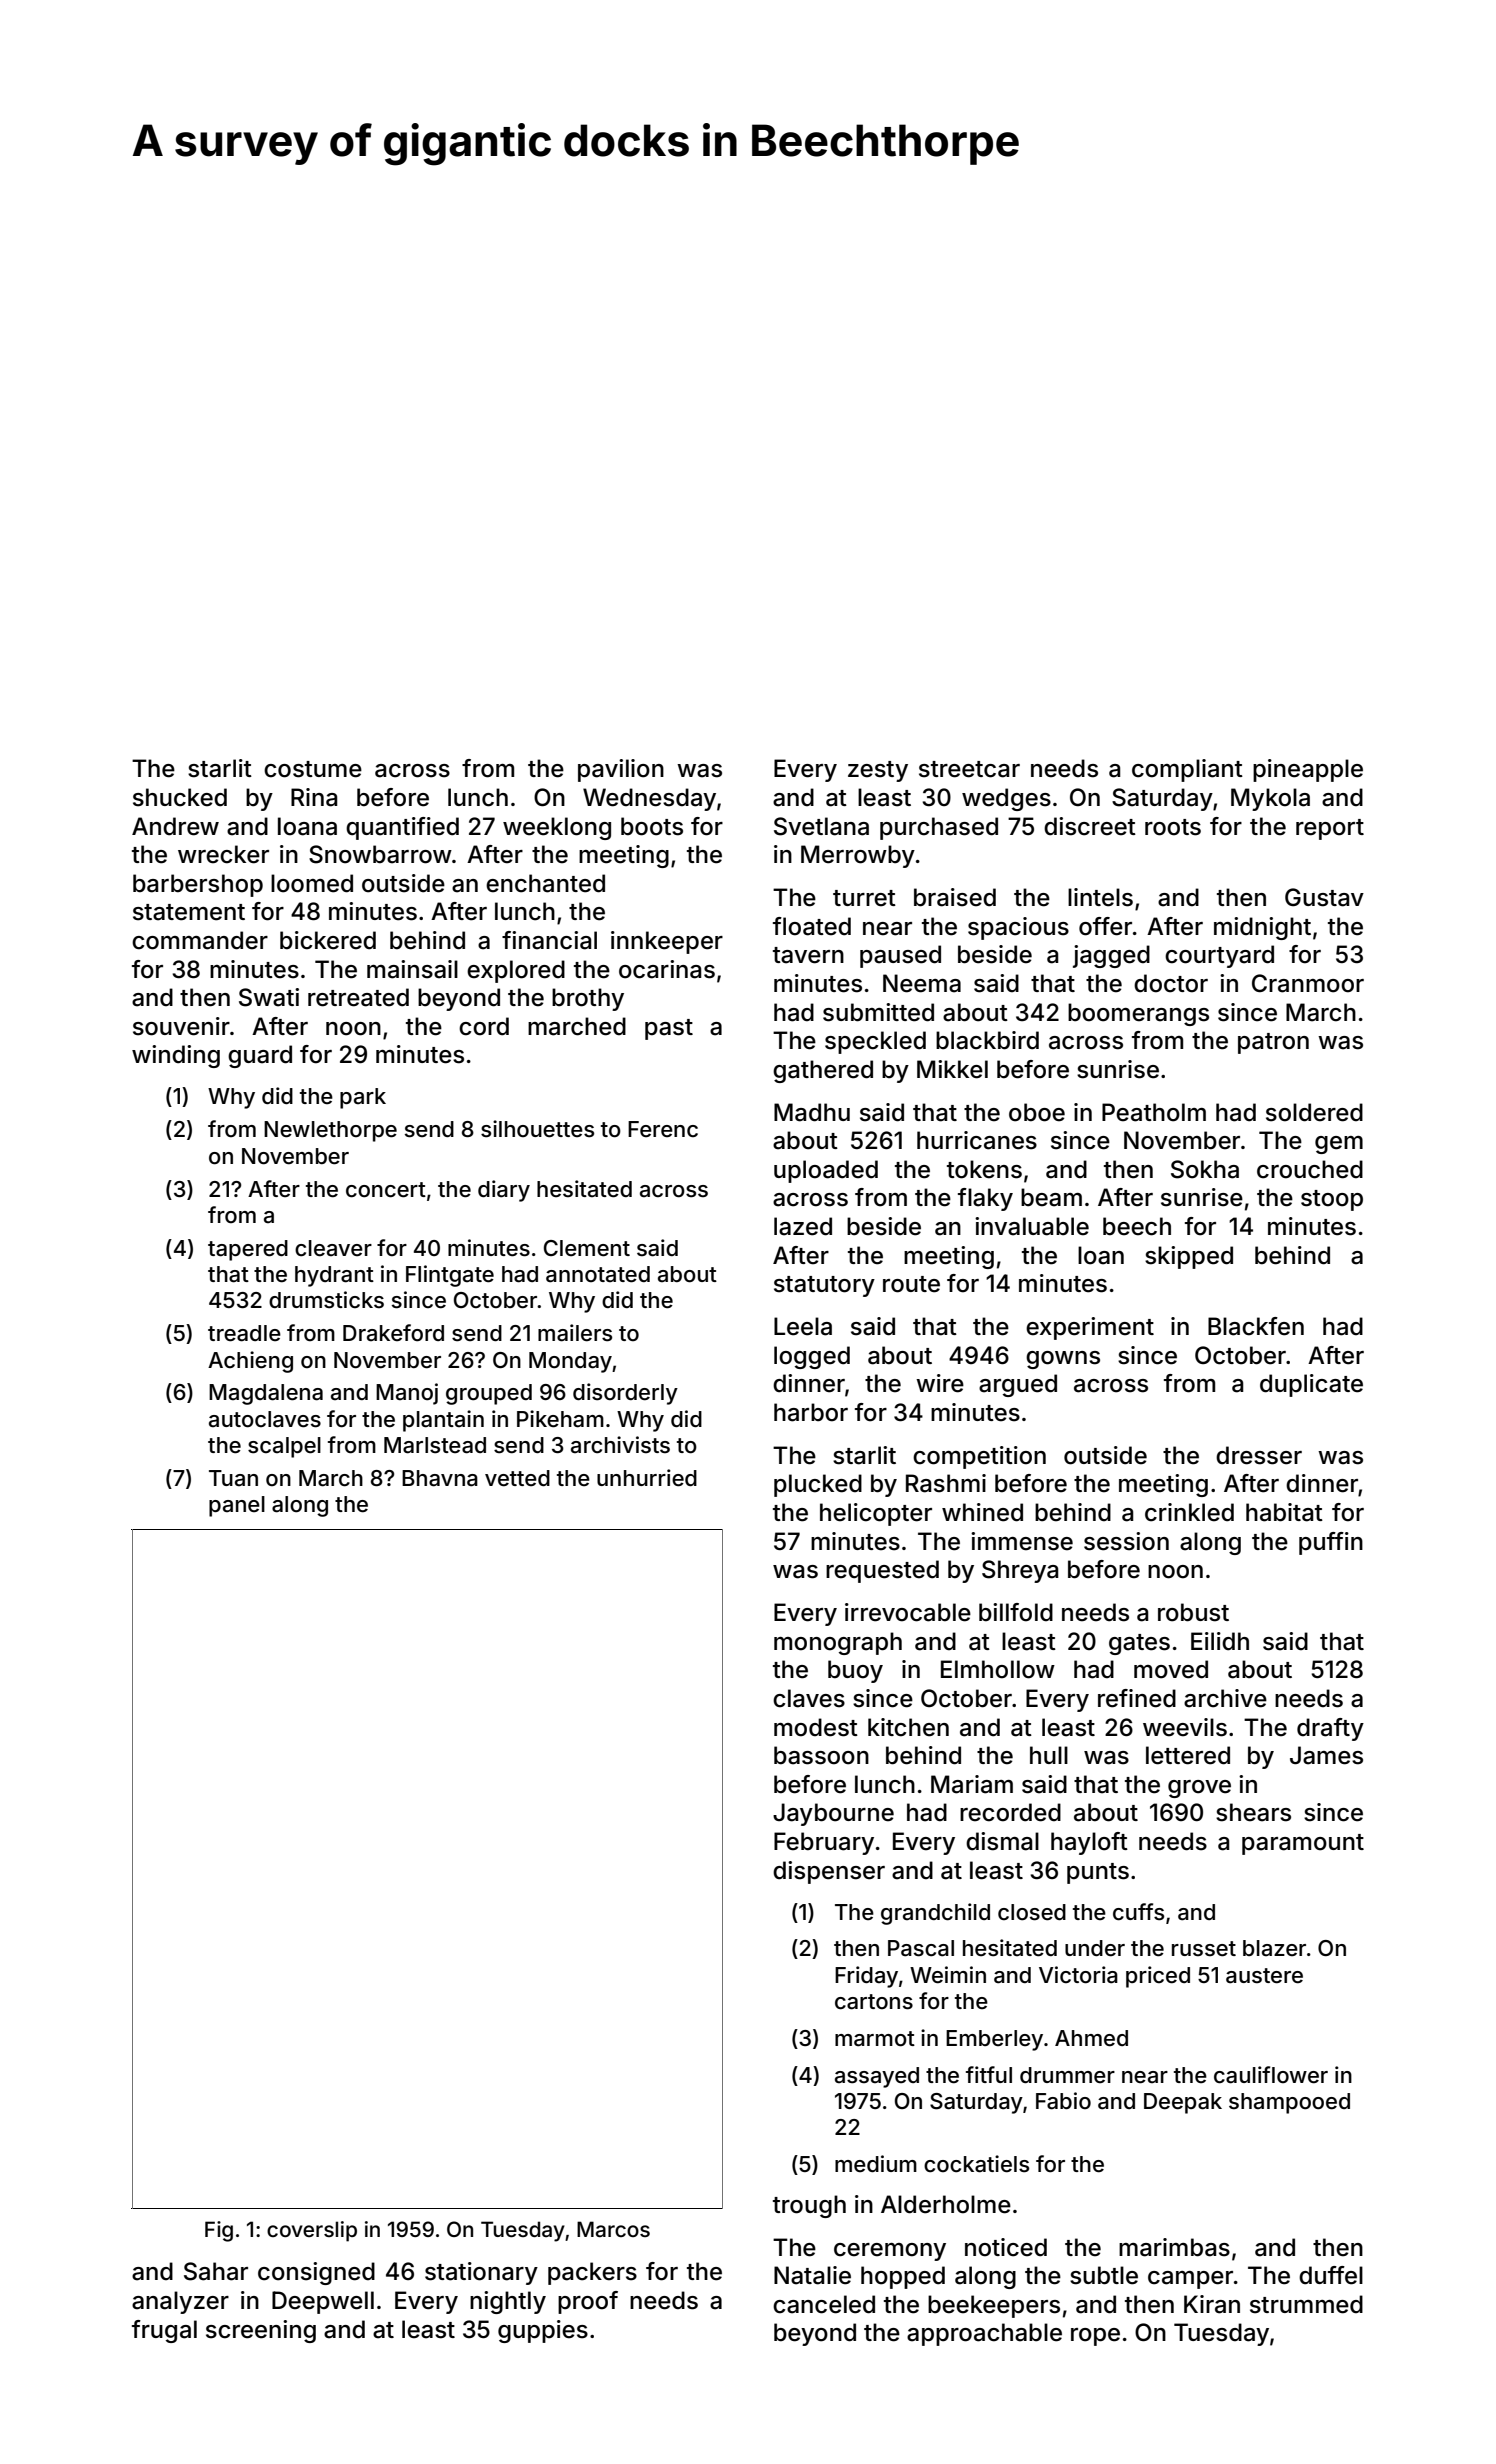 This page has width=1496, height=2464. Describe the element at coordinates (1331, 1543) in the page. I see `puffin` at that location.
